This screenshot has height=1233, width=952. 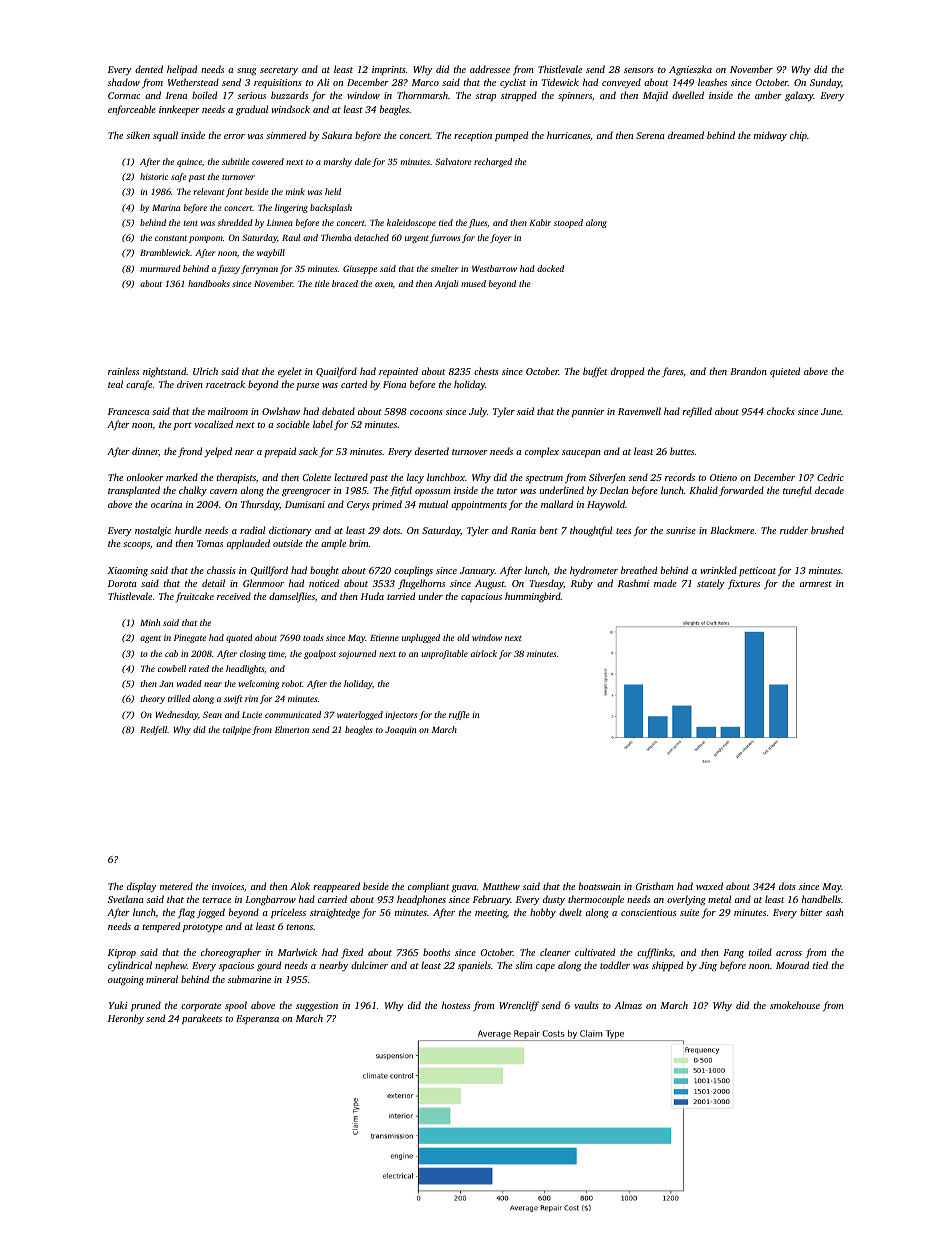 I want to click on imprints, so click(x=389, y=70).
